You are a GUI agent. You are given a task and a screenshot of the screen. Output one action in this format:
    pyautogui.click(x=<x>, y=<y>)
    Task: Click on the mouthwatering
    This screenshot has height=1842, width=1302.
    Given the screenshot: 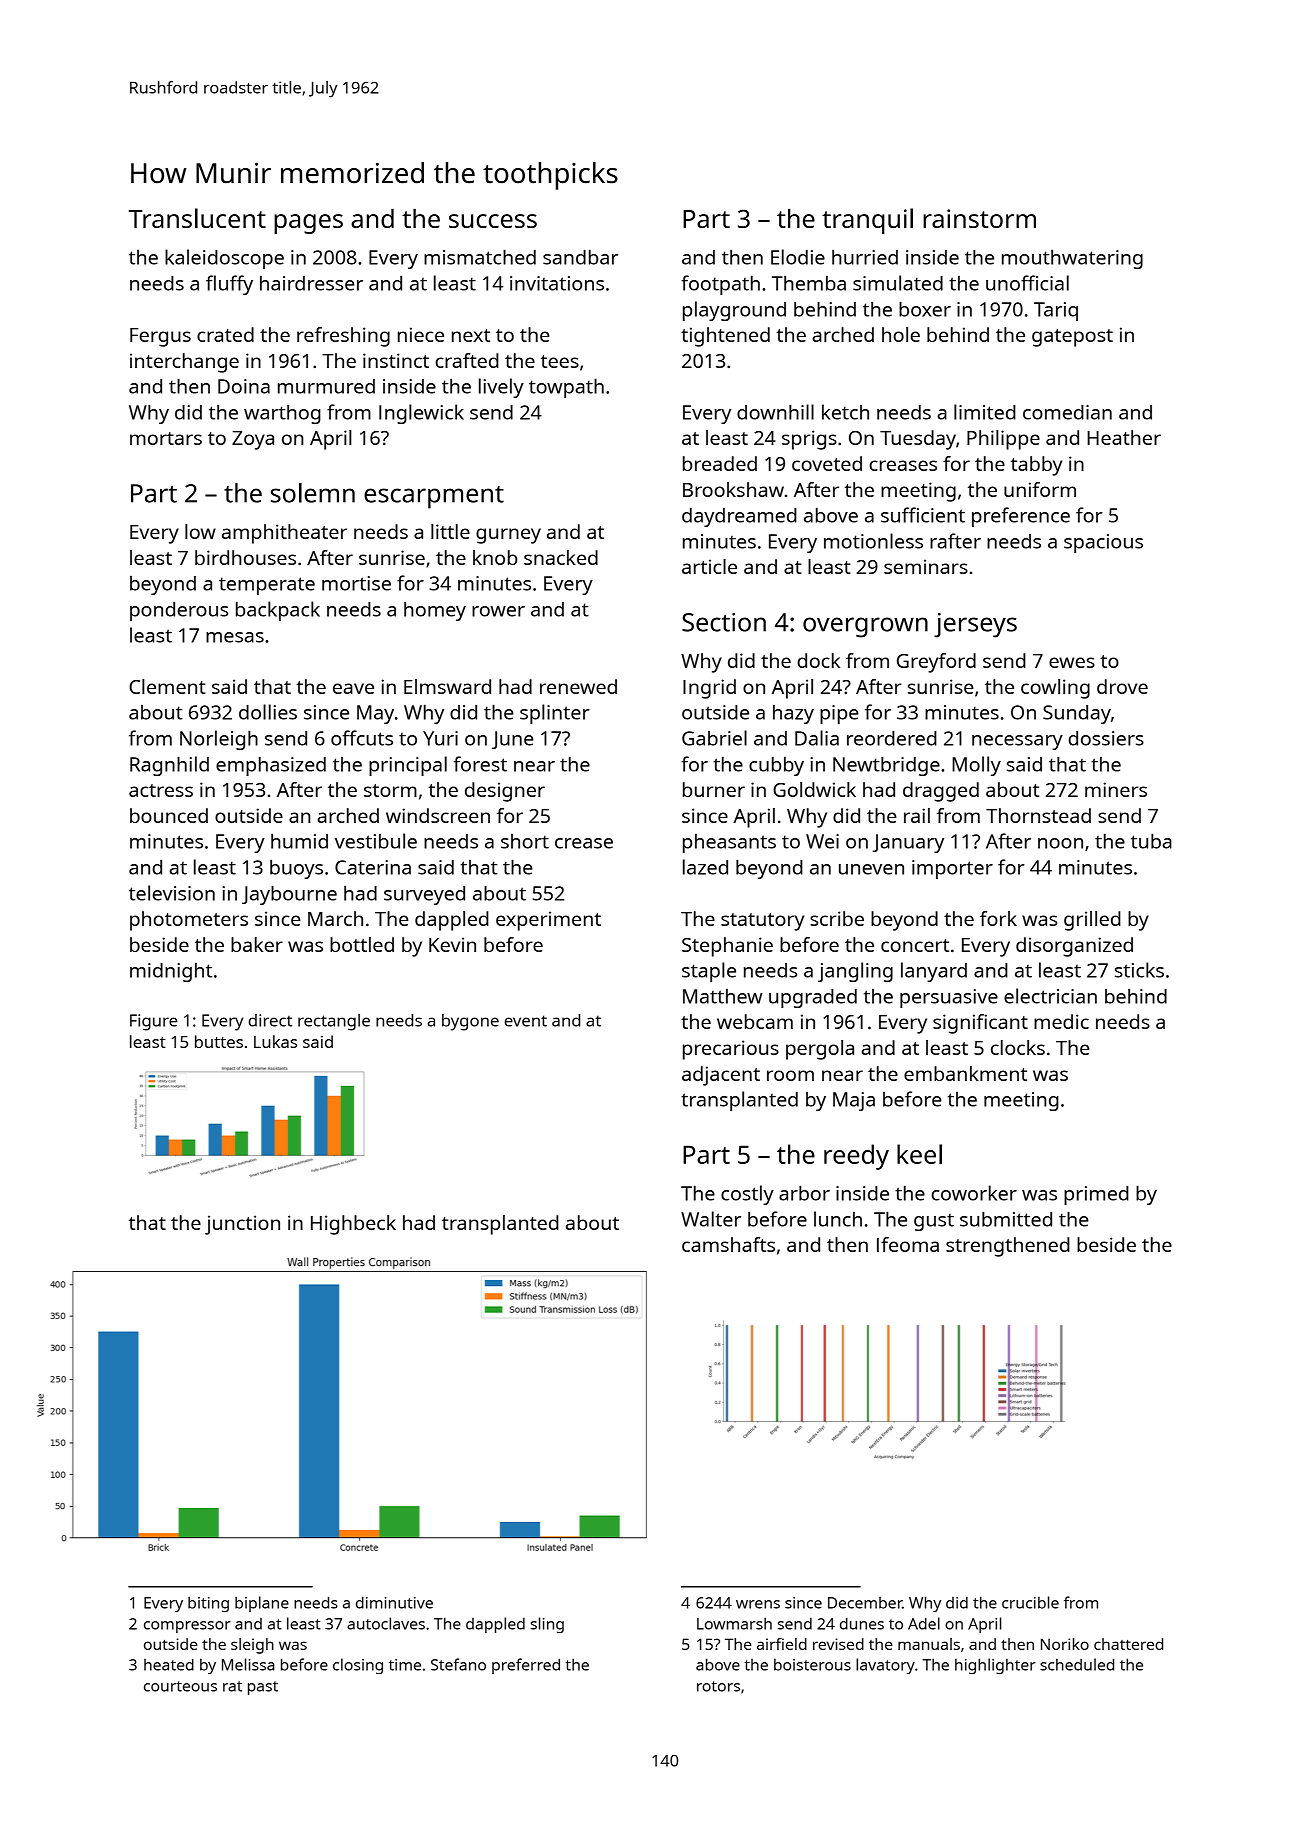 What is the action you would take?
    pyautogui.click(x=1072, y=259)
